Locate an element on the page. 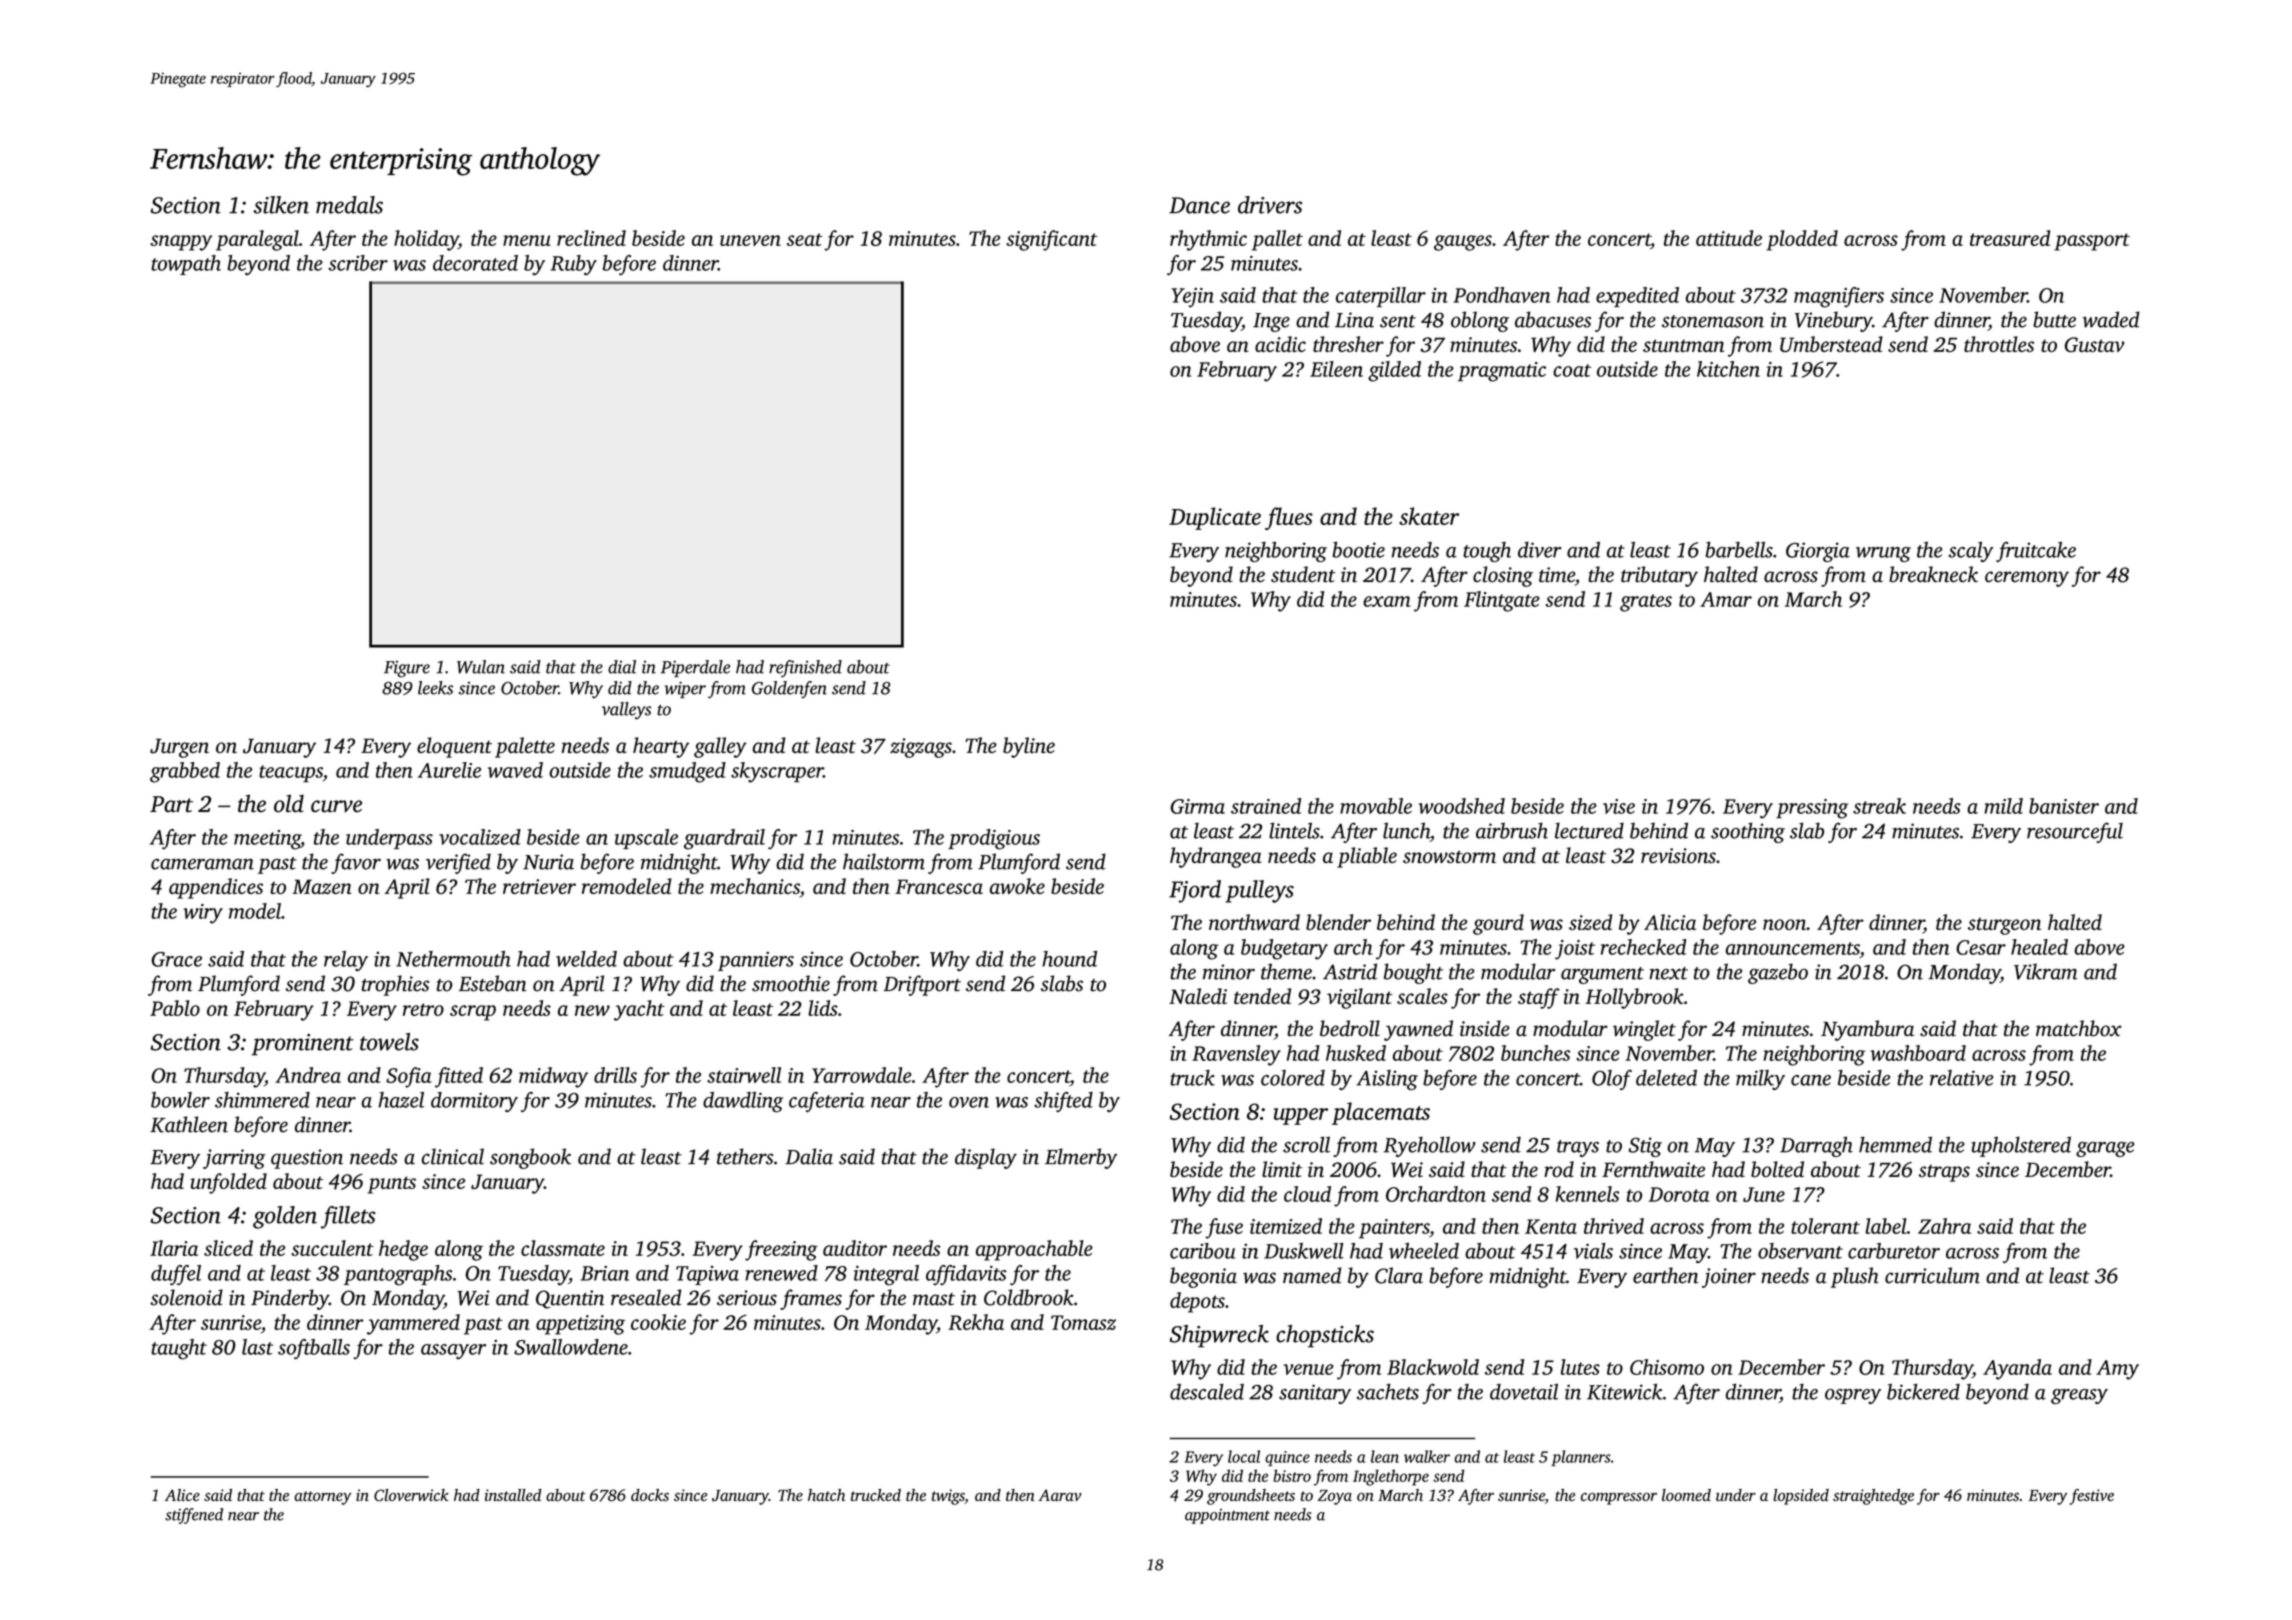 The image size is (2292, 1620). stiffened is located at coordinates (194, 1516).
